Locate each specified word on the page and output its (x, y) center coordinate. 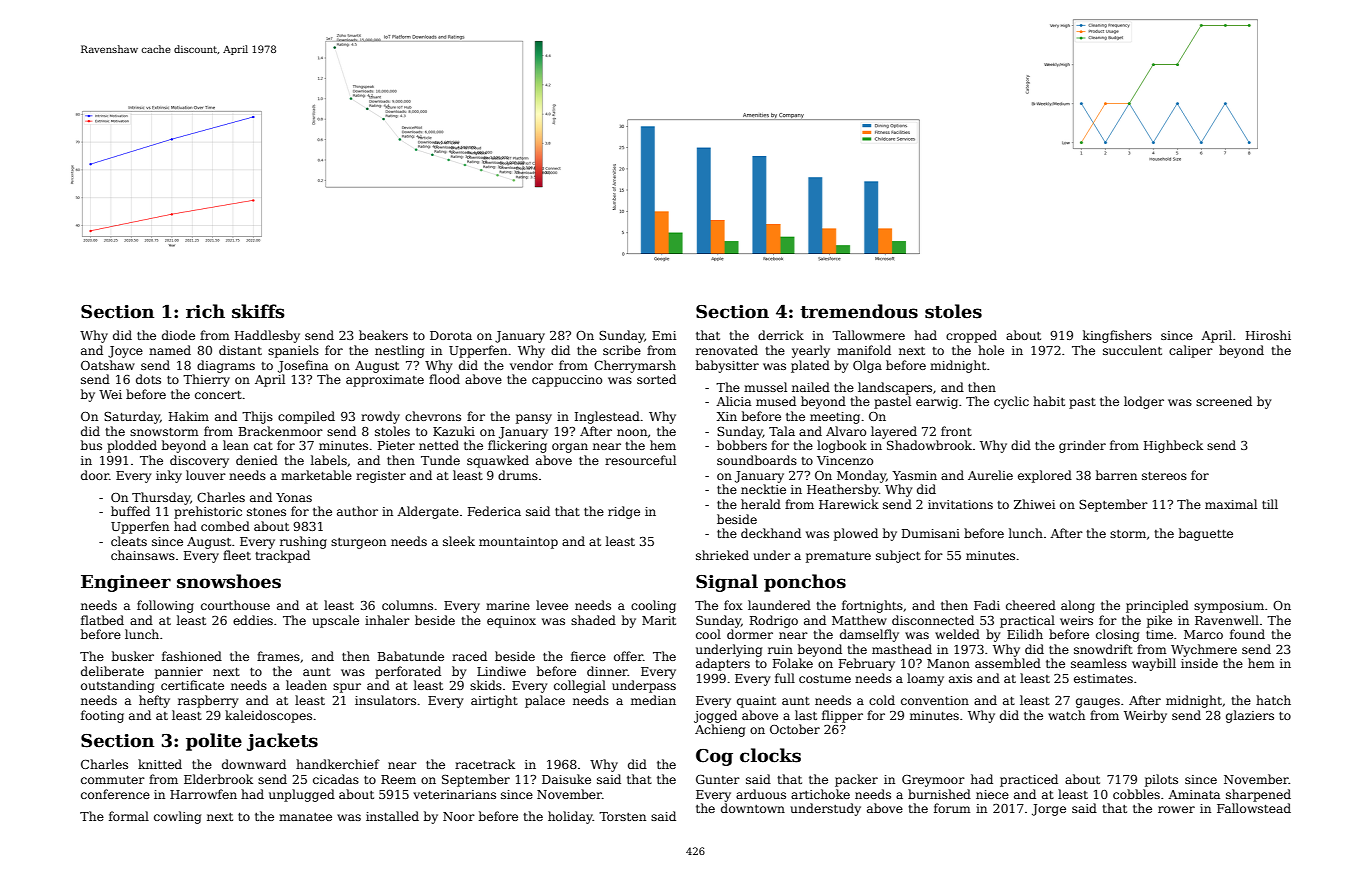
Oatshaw (108, 365)
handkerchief (338, 764)
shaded (593, 620)
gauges (1098, 703)
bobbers (742, 445)
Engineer (126, 583)
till (1270, 504)
